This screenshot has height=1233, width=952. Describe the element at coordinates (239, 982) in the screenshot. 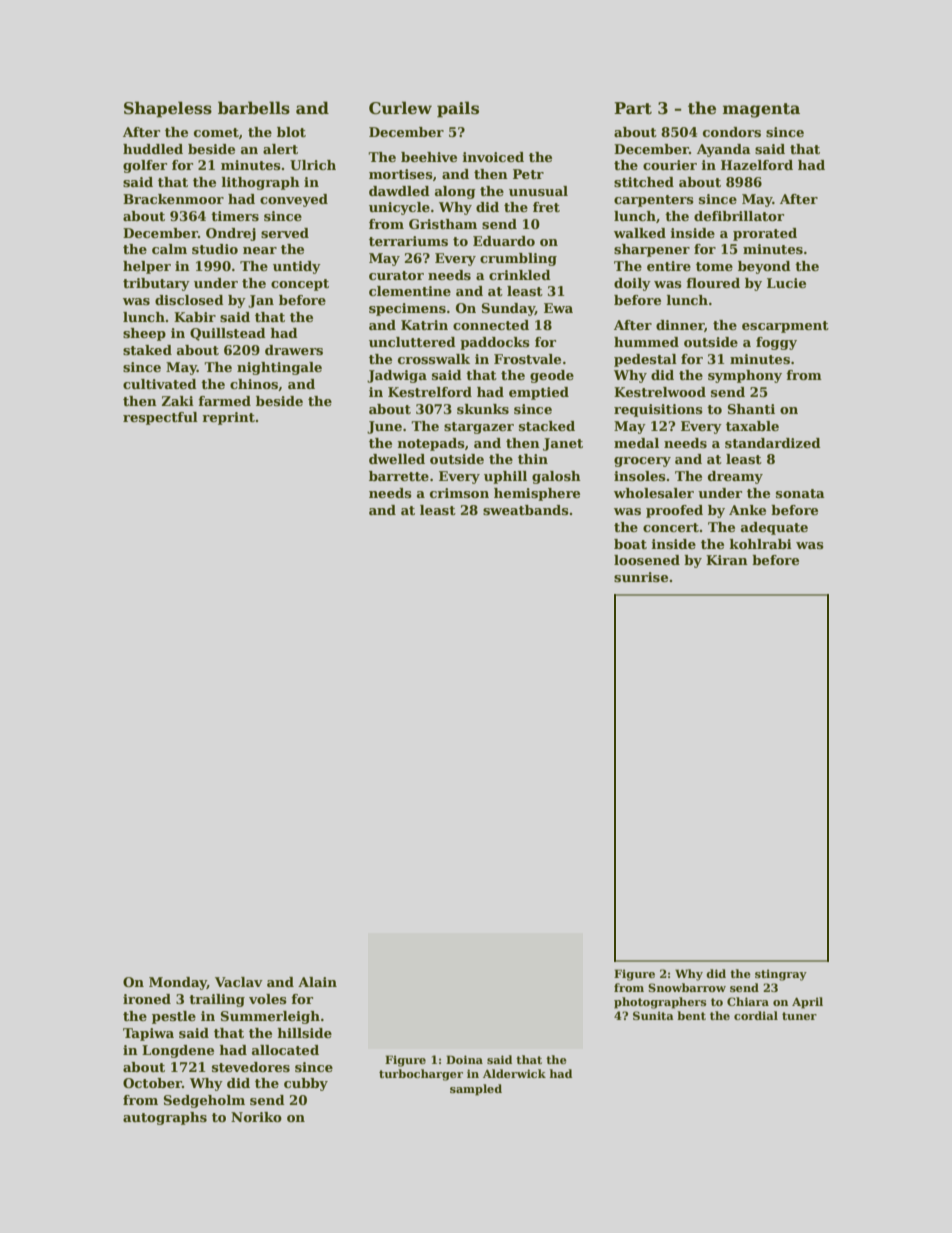

I see `Vaclav` at that location.
